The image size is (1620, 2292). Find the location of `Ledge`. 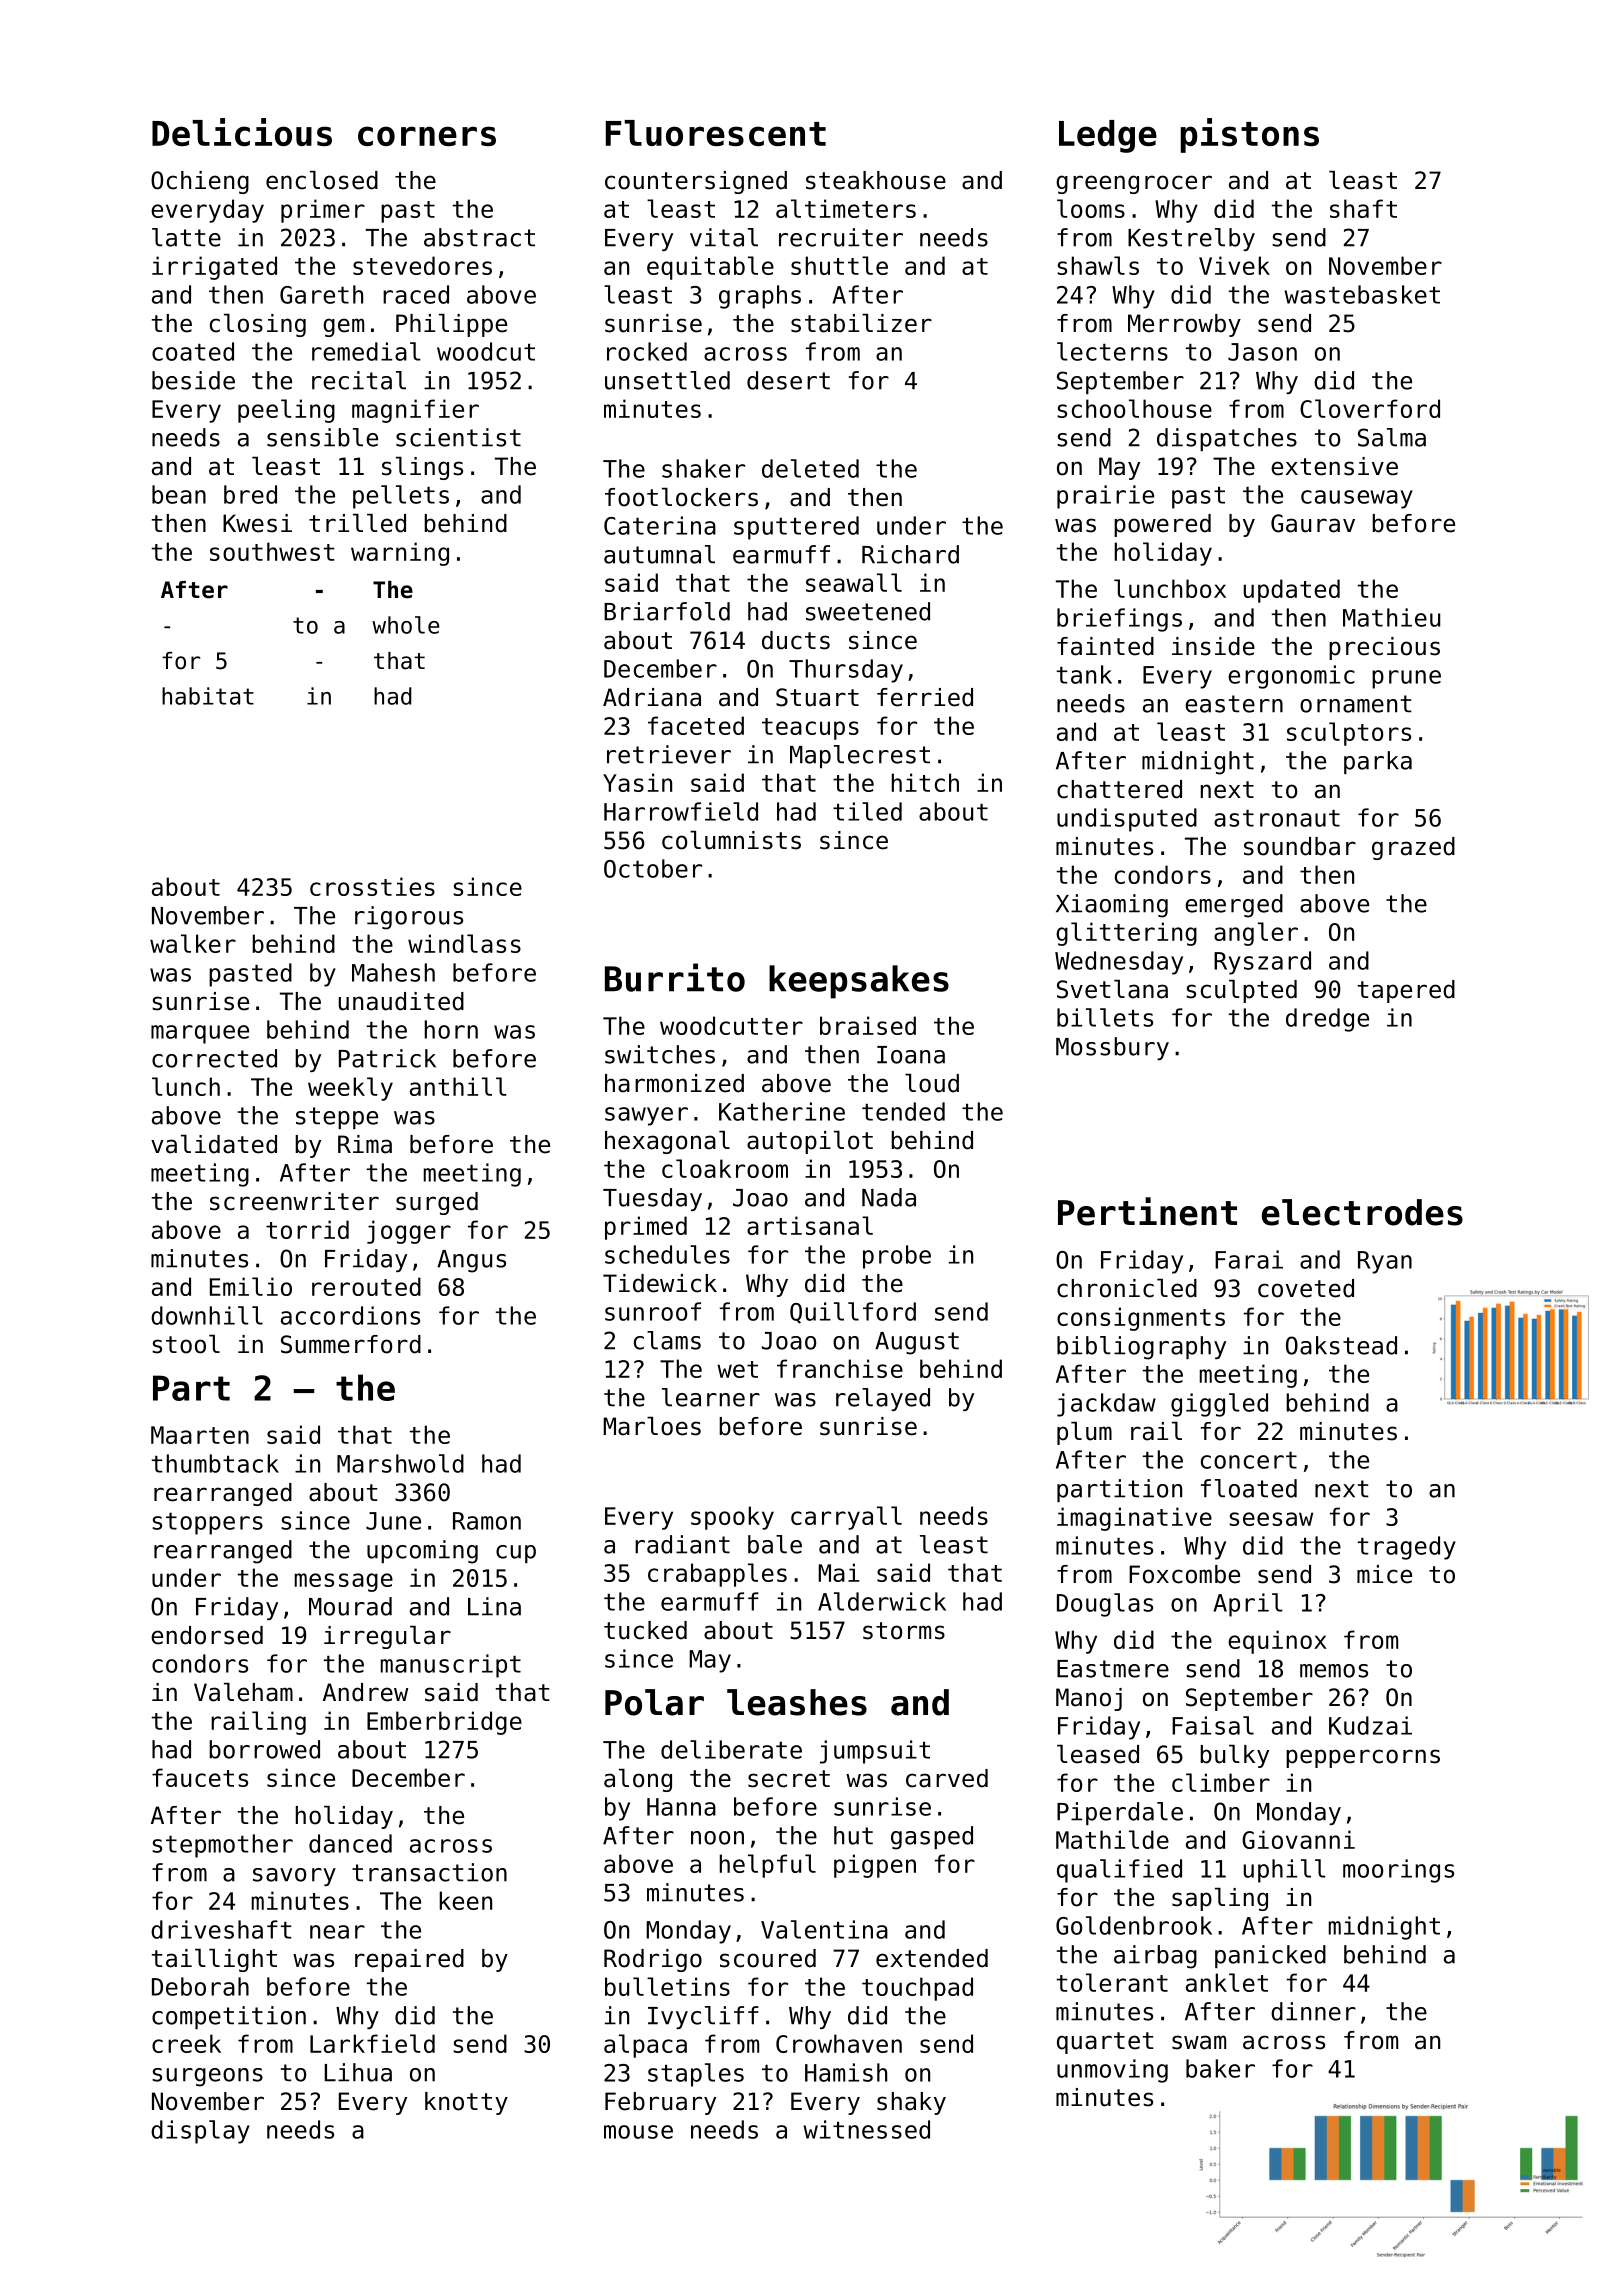

Ledge is located at coordinates (1108, 136).
